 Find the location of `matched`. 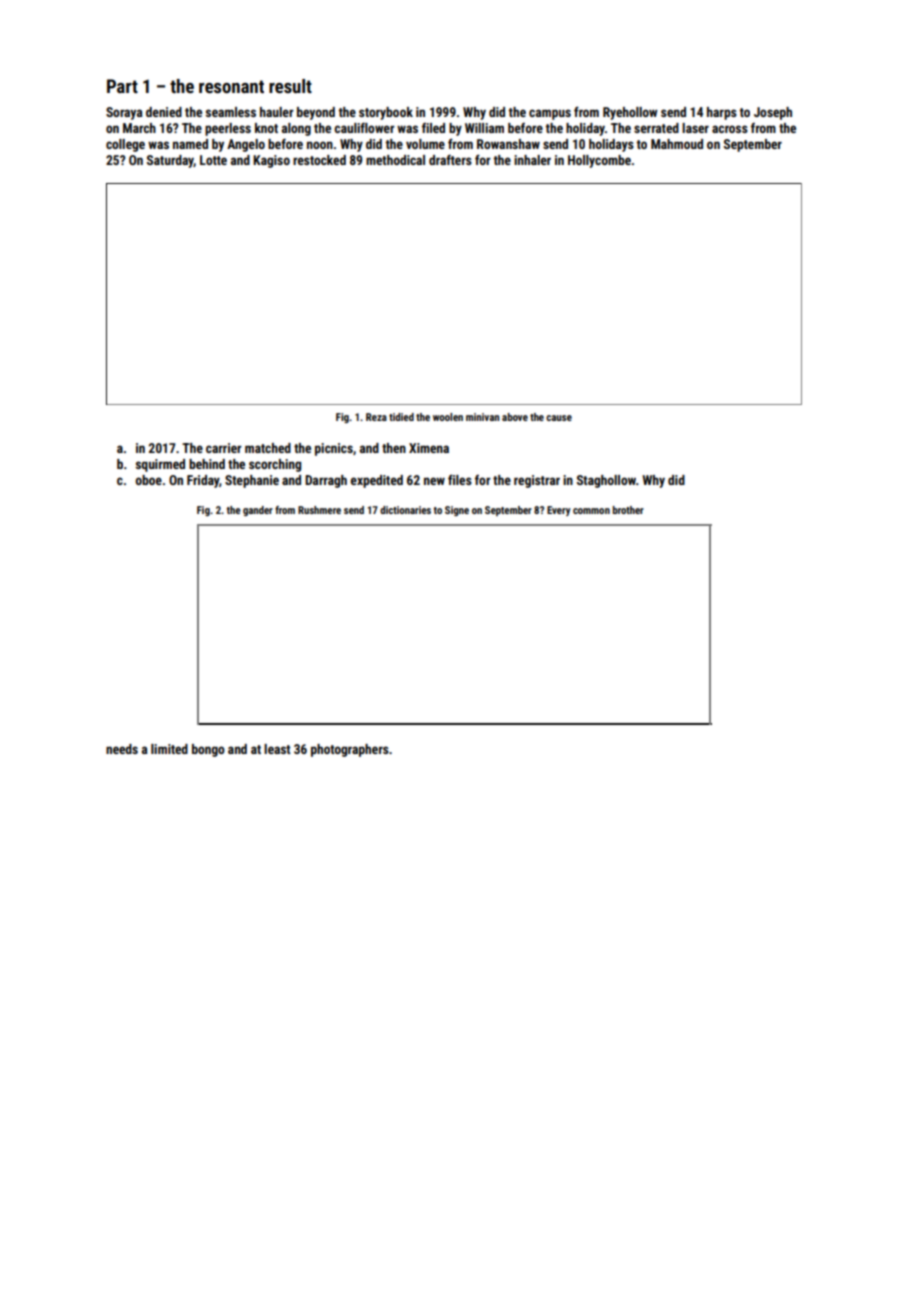

matched is located at coordinates (268, 448).
